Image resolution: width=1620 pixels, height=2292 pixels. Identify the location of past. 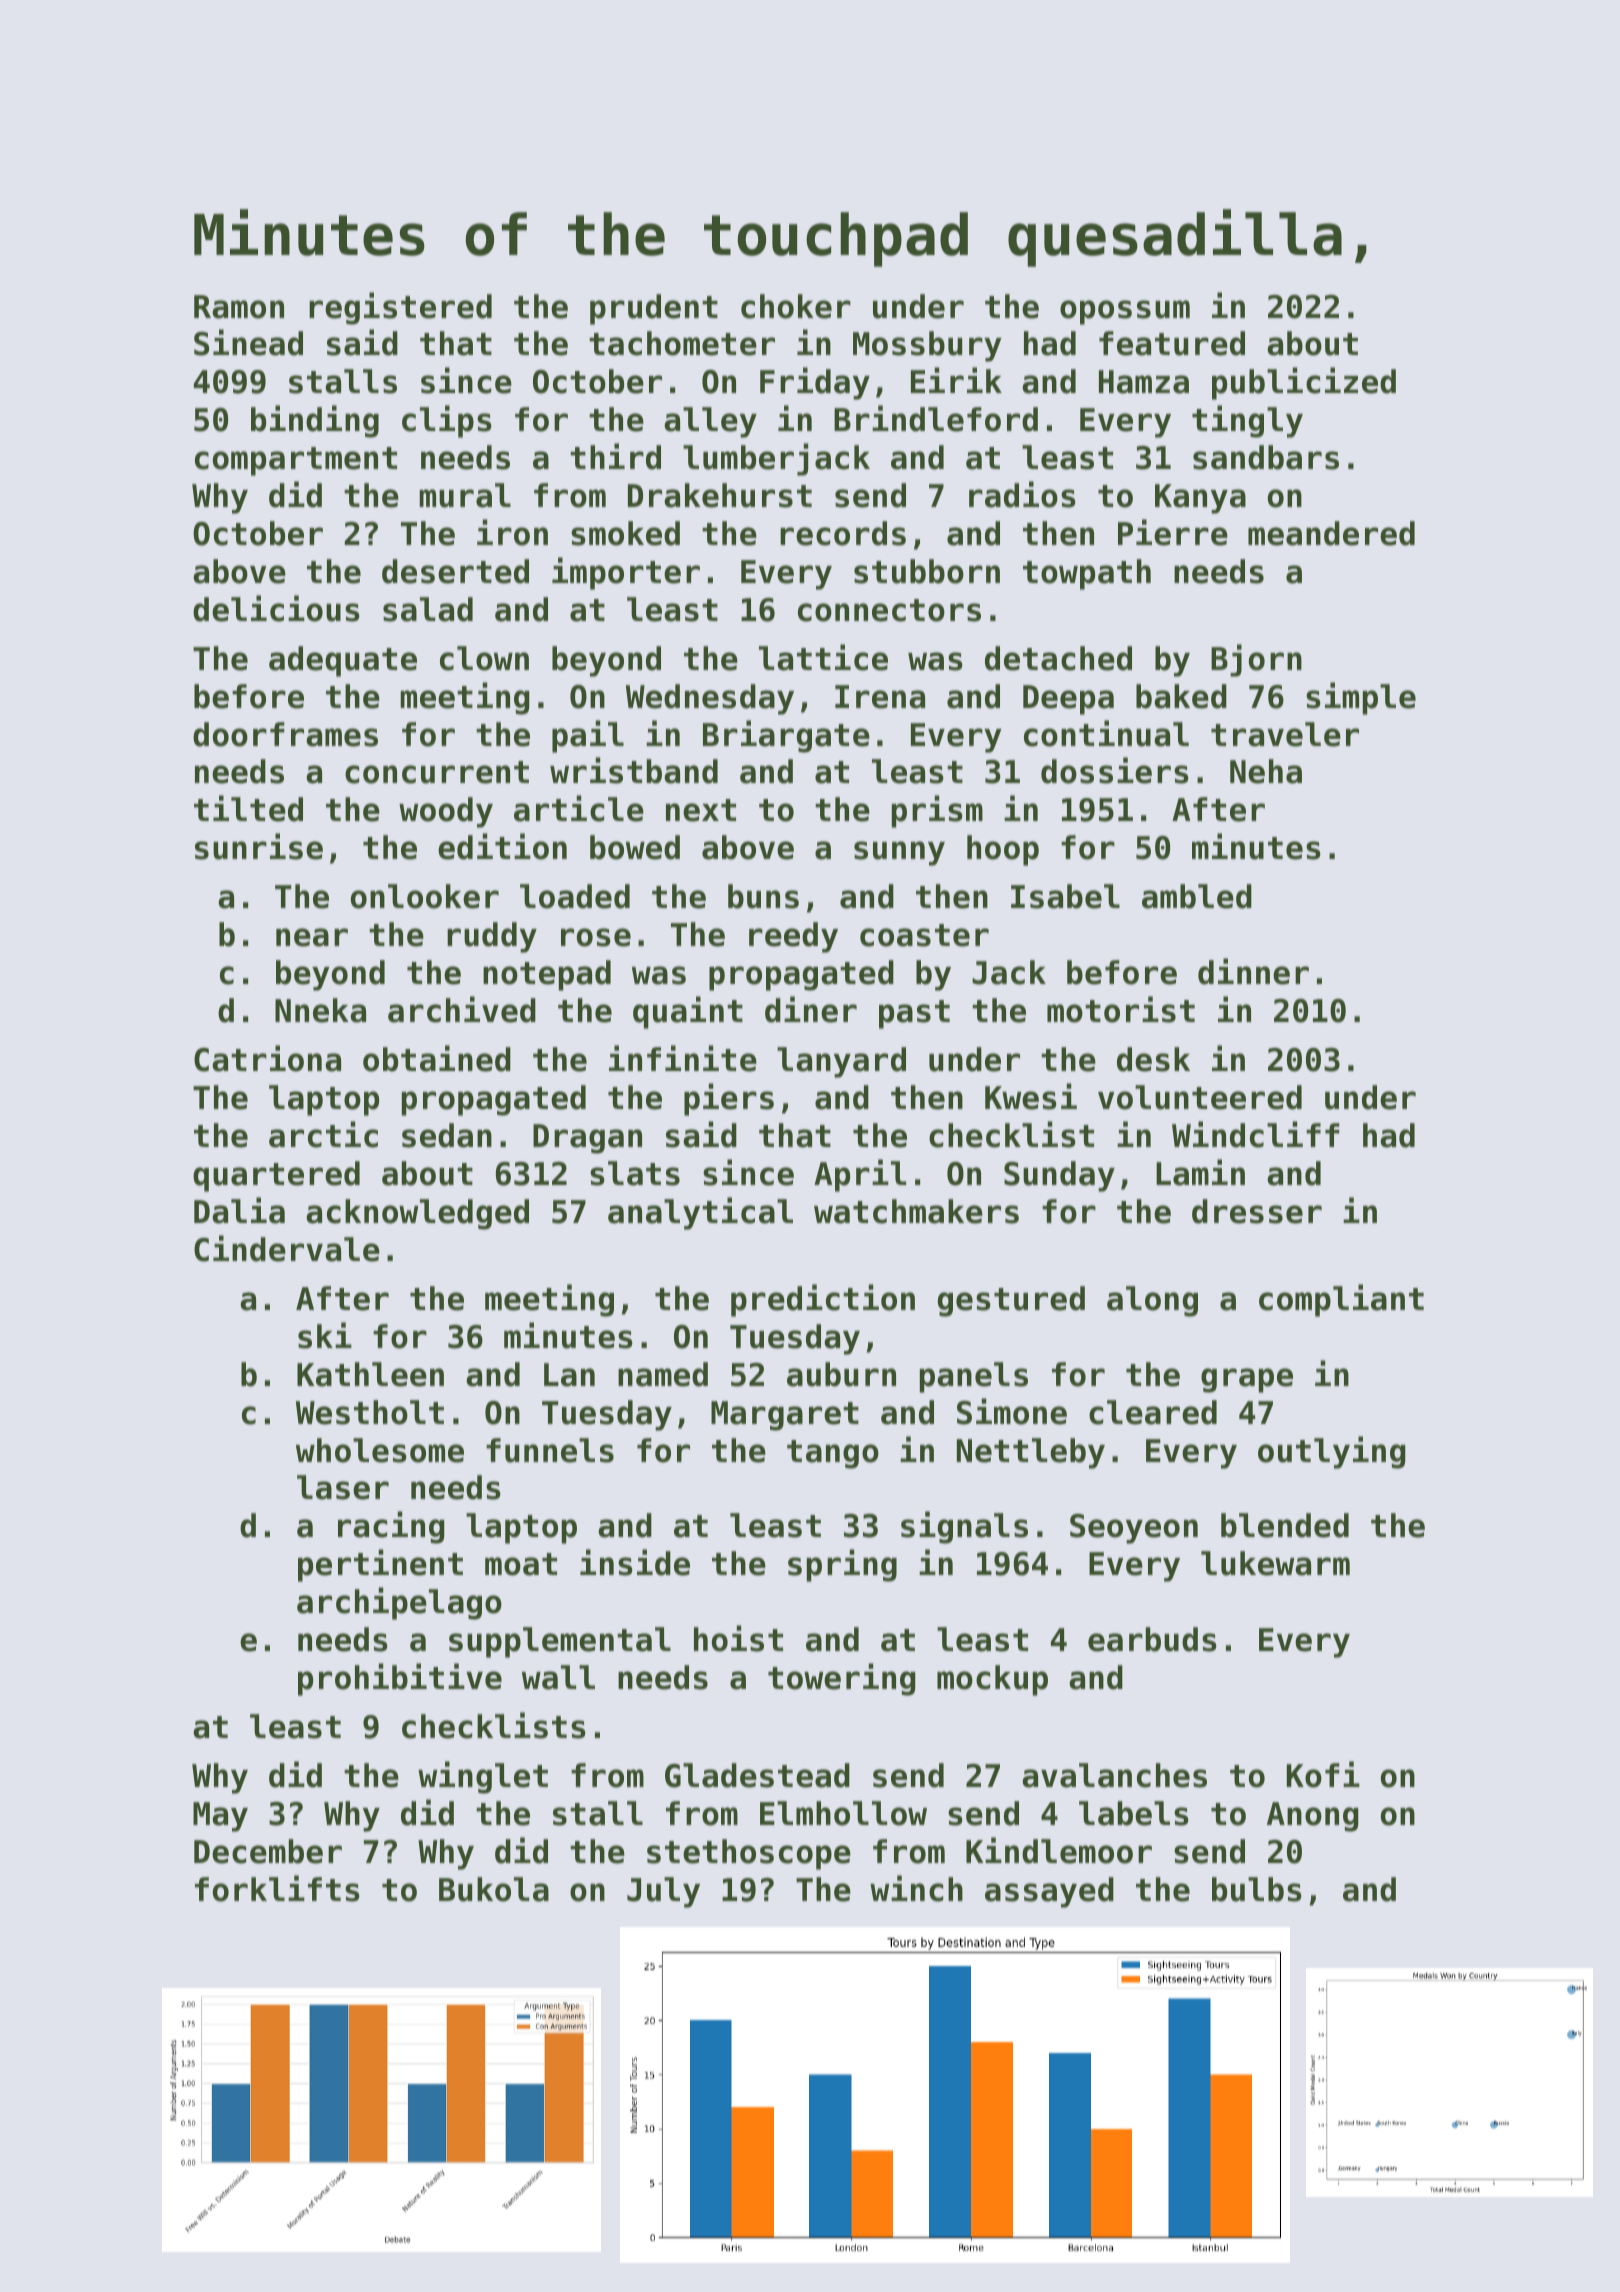
(914, 1014).
